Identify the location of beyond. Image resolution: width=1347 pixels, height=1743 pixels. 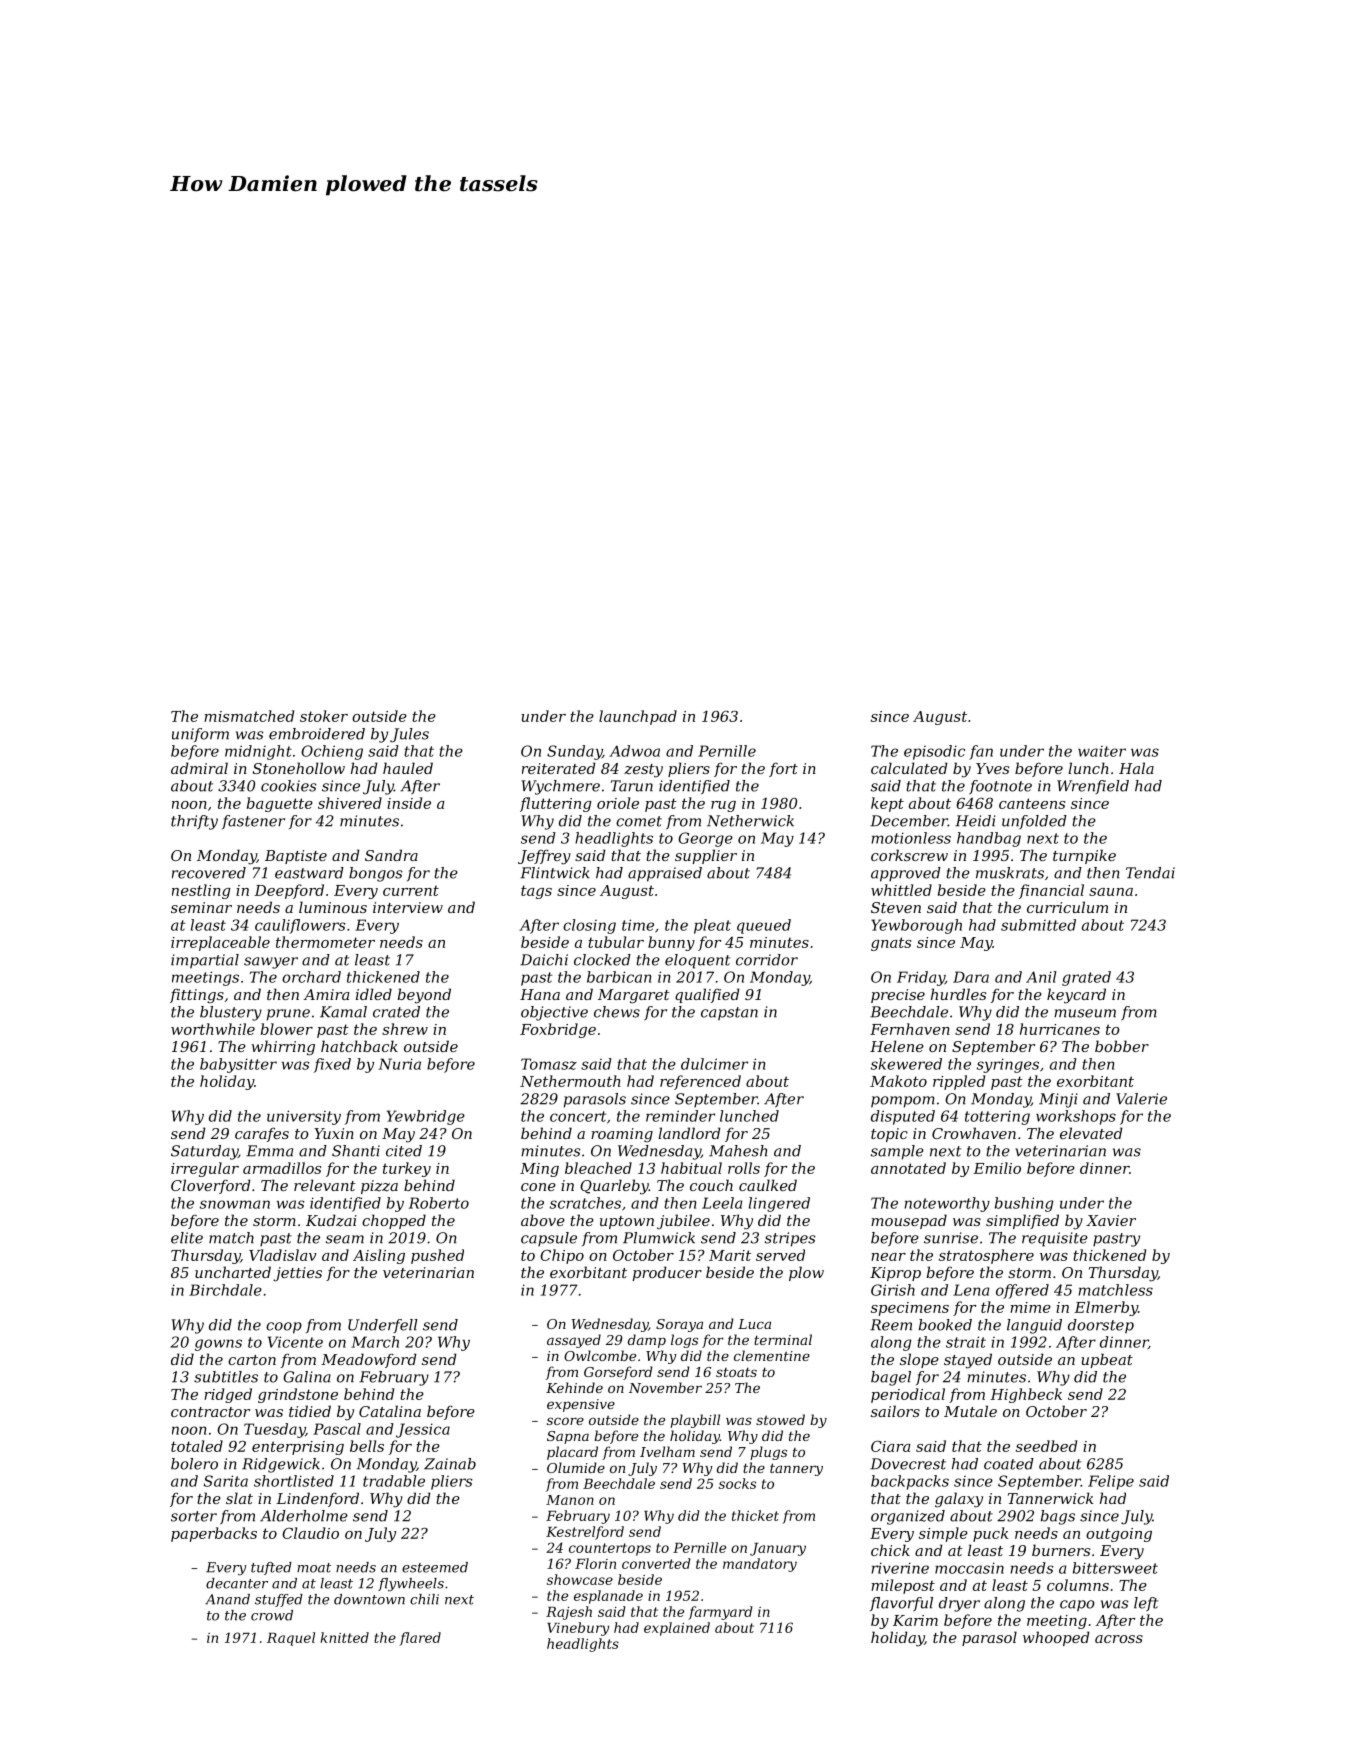
(424, 996).
